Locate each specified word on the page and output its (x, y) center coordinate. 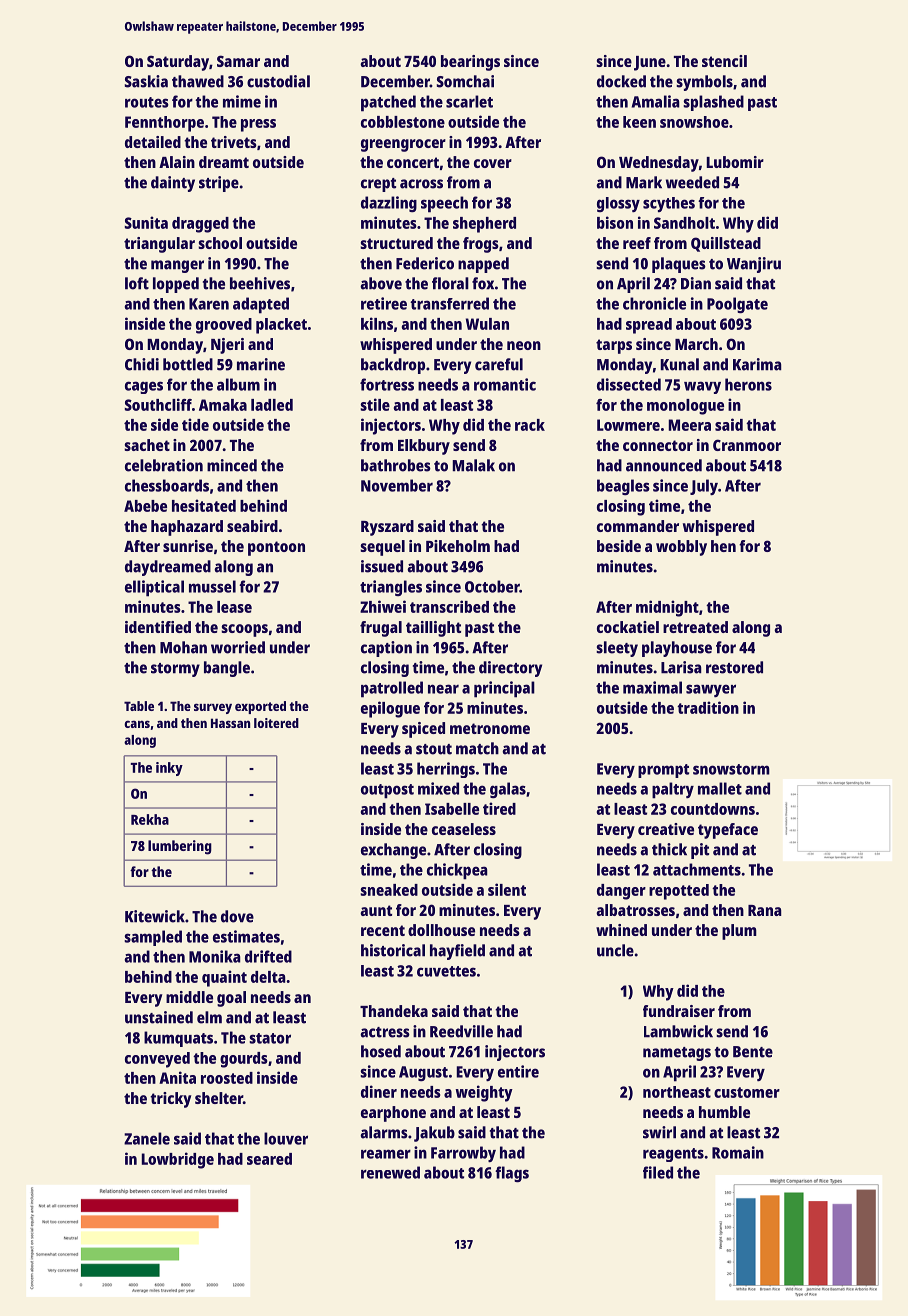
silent (507, 889)
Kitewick (155, 916)
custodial (278, 81)
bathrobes (396, 465)
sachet (147, 445)
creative (666, 829)
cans (137, 724)
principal (504, 689)
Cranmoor (747, 445)
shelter (219, 1098)
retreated (695, 627)
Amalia (656, 101)
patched (388, 103)
